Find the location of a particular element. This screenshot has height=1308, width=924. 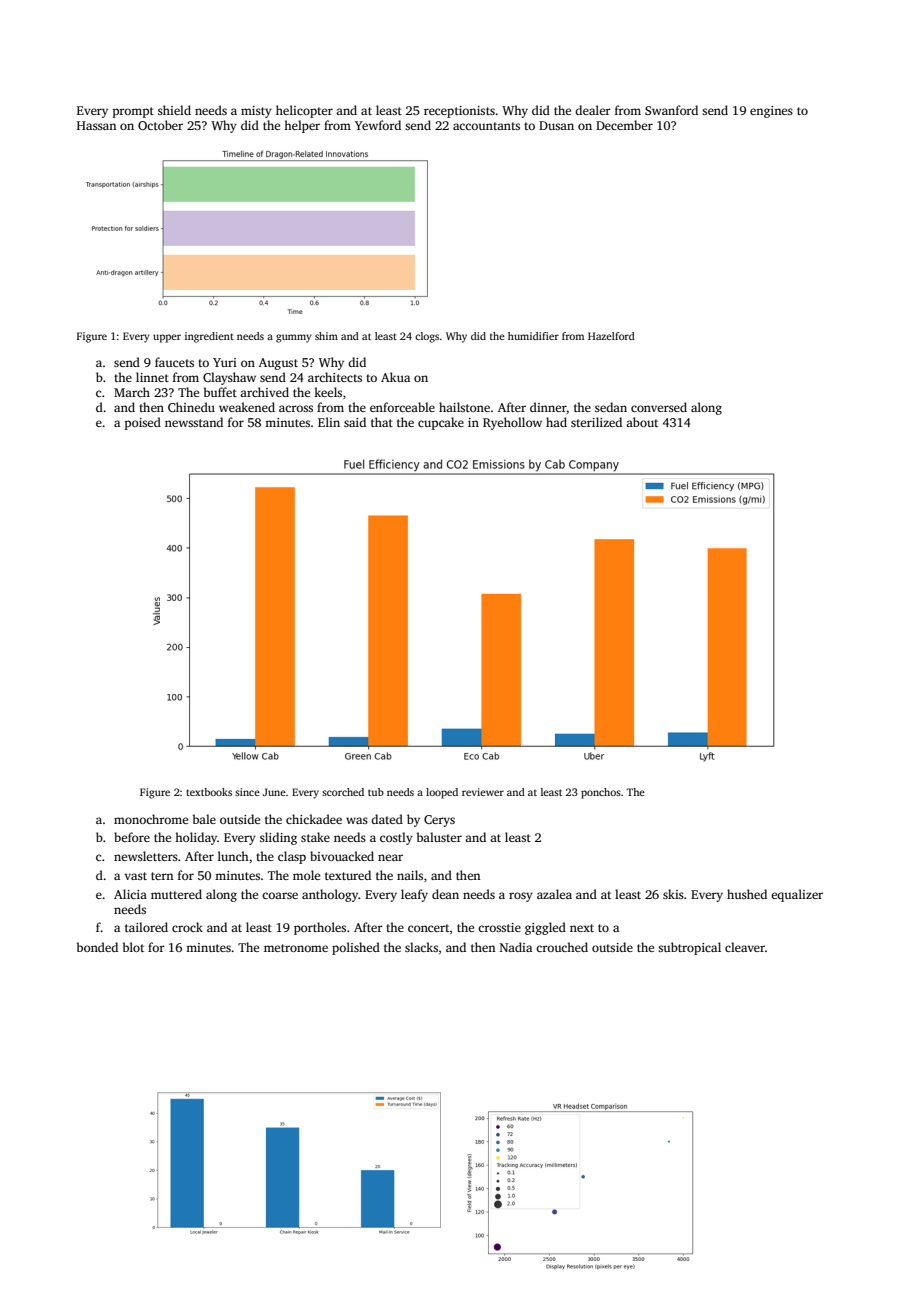

had is located at coordinates (556, 422).
